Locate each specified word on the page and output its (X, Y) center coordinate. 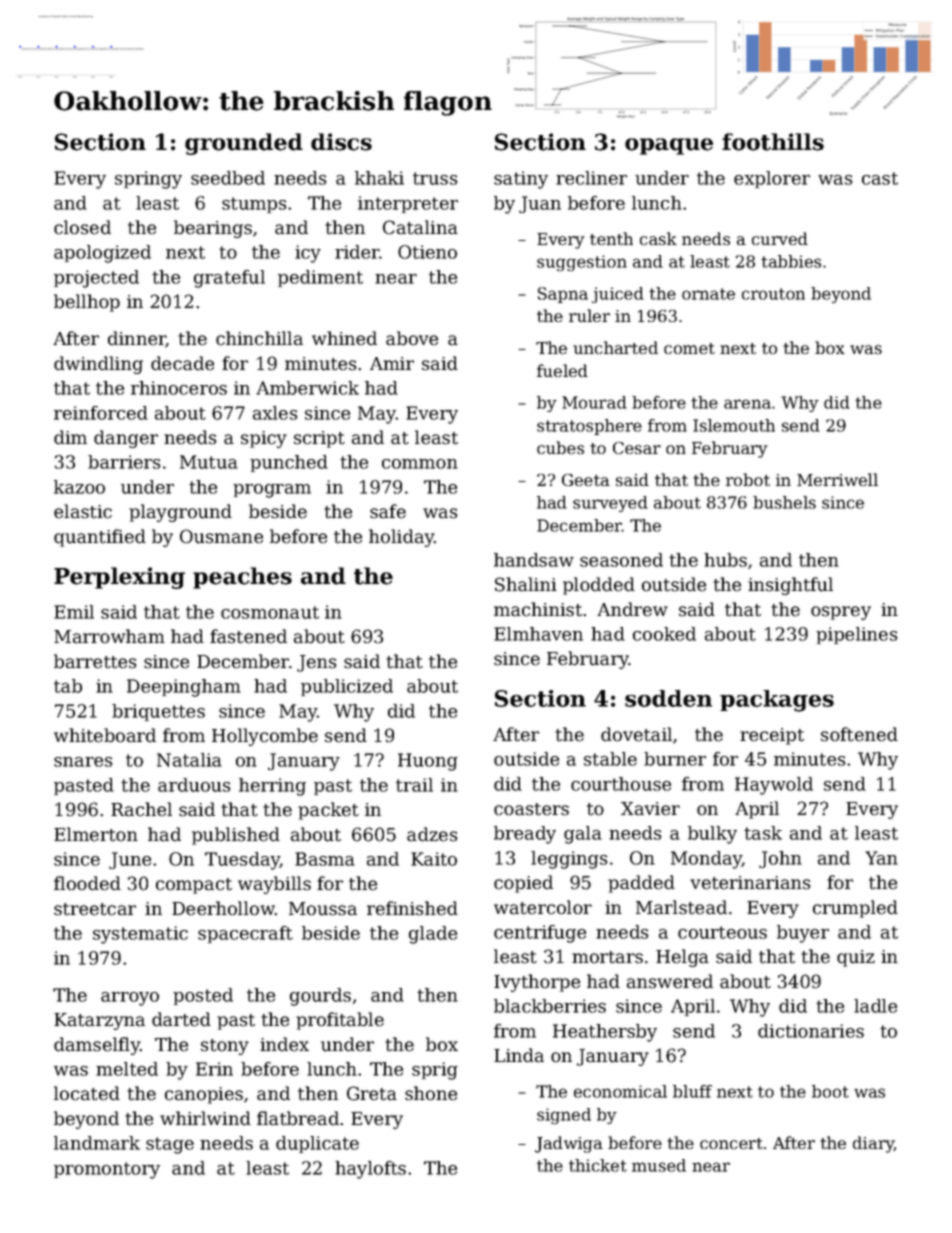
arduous (194, 785)
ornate (708, 294)
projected (96, 279)
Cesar (637, 448)
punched (289, 463)
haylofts (370, 1170)
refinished (412, 908)
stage (170, 1145)
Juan (540, 204)
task (763, 833)
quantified (100, 538)
